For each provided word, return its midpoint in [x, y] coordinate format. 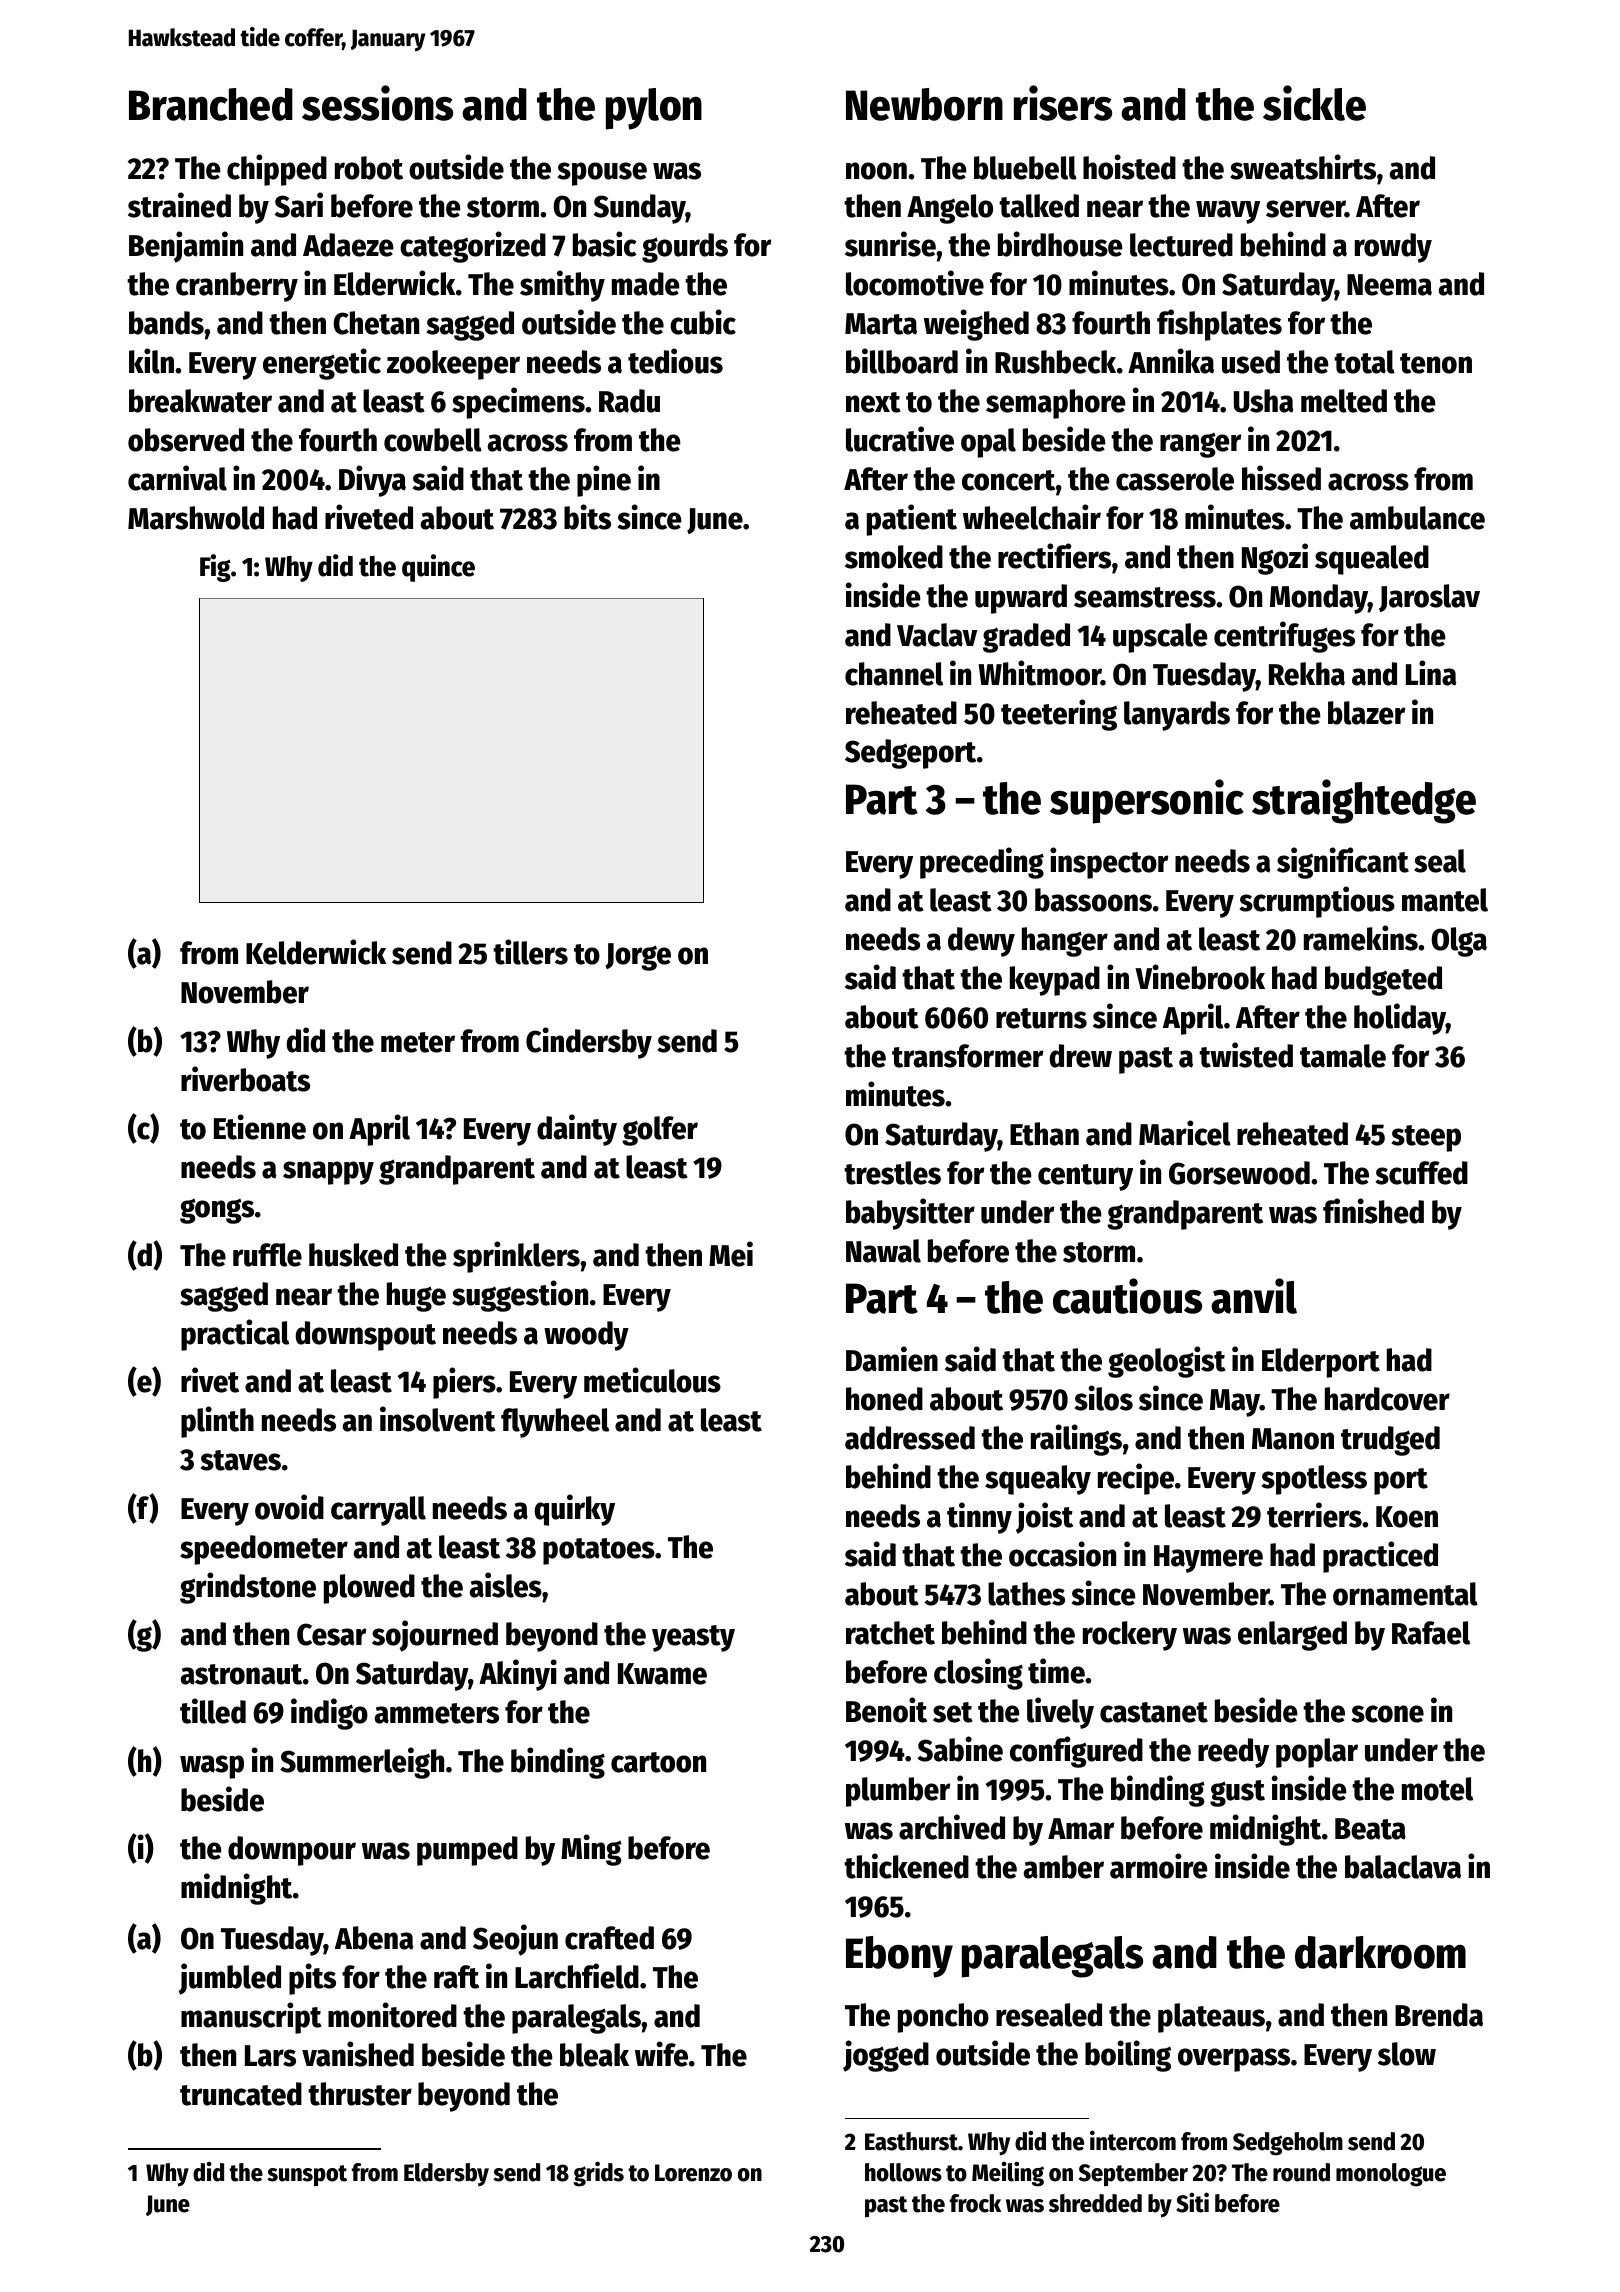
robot [369, 168]
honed [884, 1399]
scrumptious [1317, 902]
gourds [685, 248]
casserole [1175, 479]
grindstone [248, 1588]
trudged [1390, 1441]
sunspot [307, 2175]
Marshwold [196, 518]
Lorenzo [693, 2173]
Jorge [638, 957]
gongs [217, 1211]
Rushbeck [1055, 362]
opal [988, 443]
